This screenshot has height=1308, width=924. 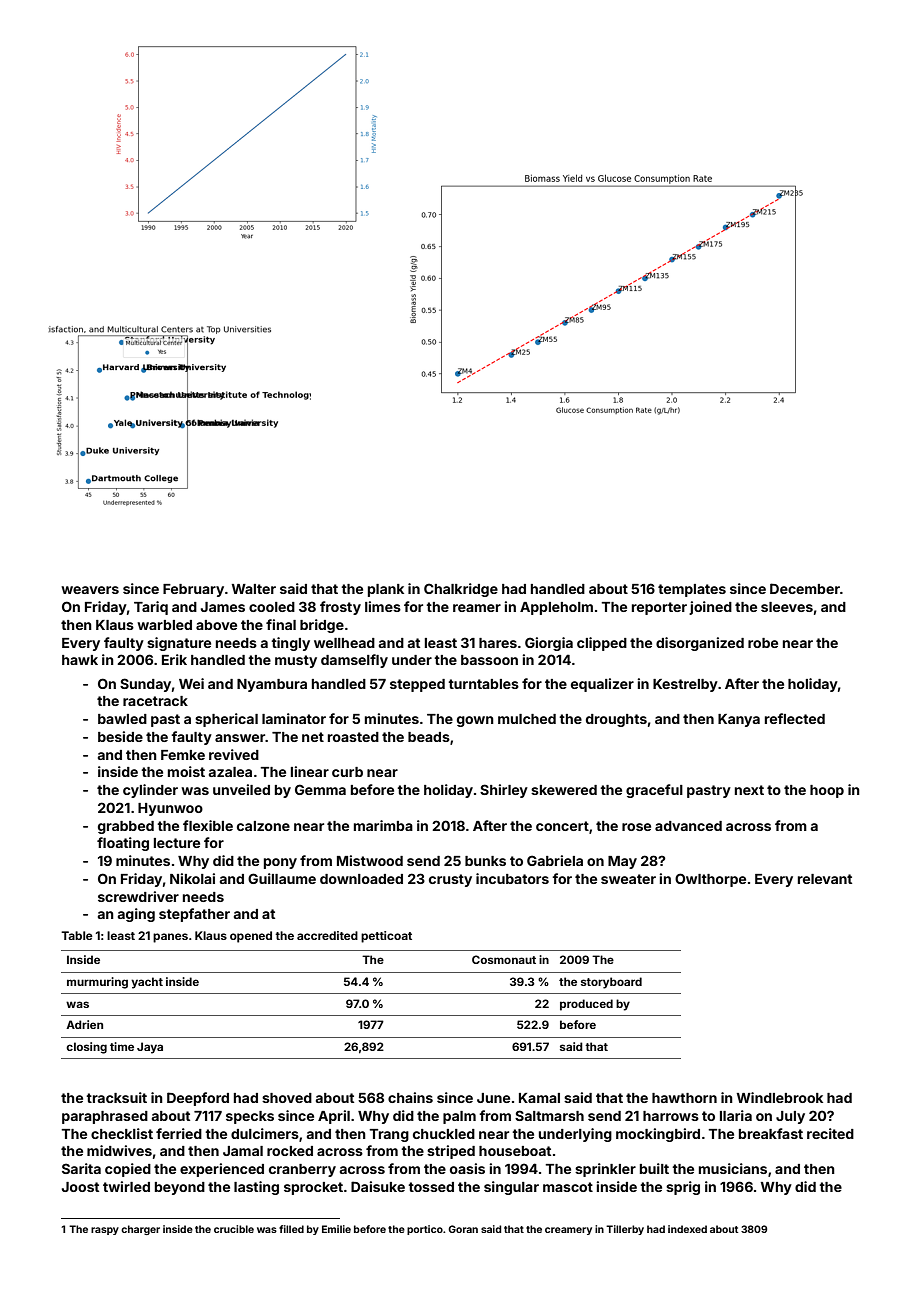 What do you see at coordinates (140, 1230) in the screenshot?
I see `charger` at bounding box center [140, 1230].
